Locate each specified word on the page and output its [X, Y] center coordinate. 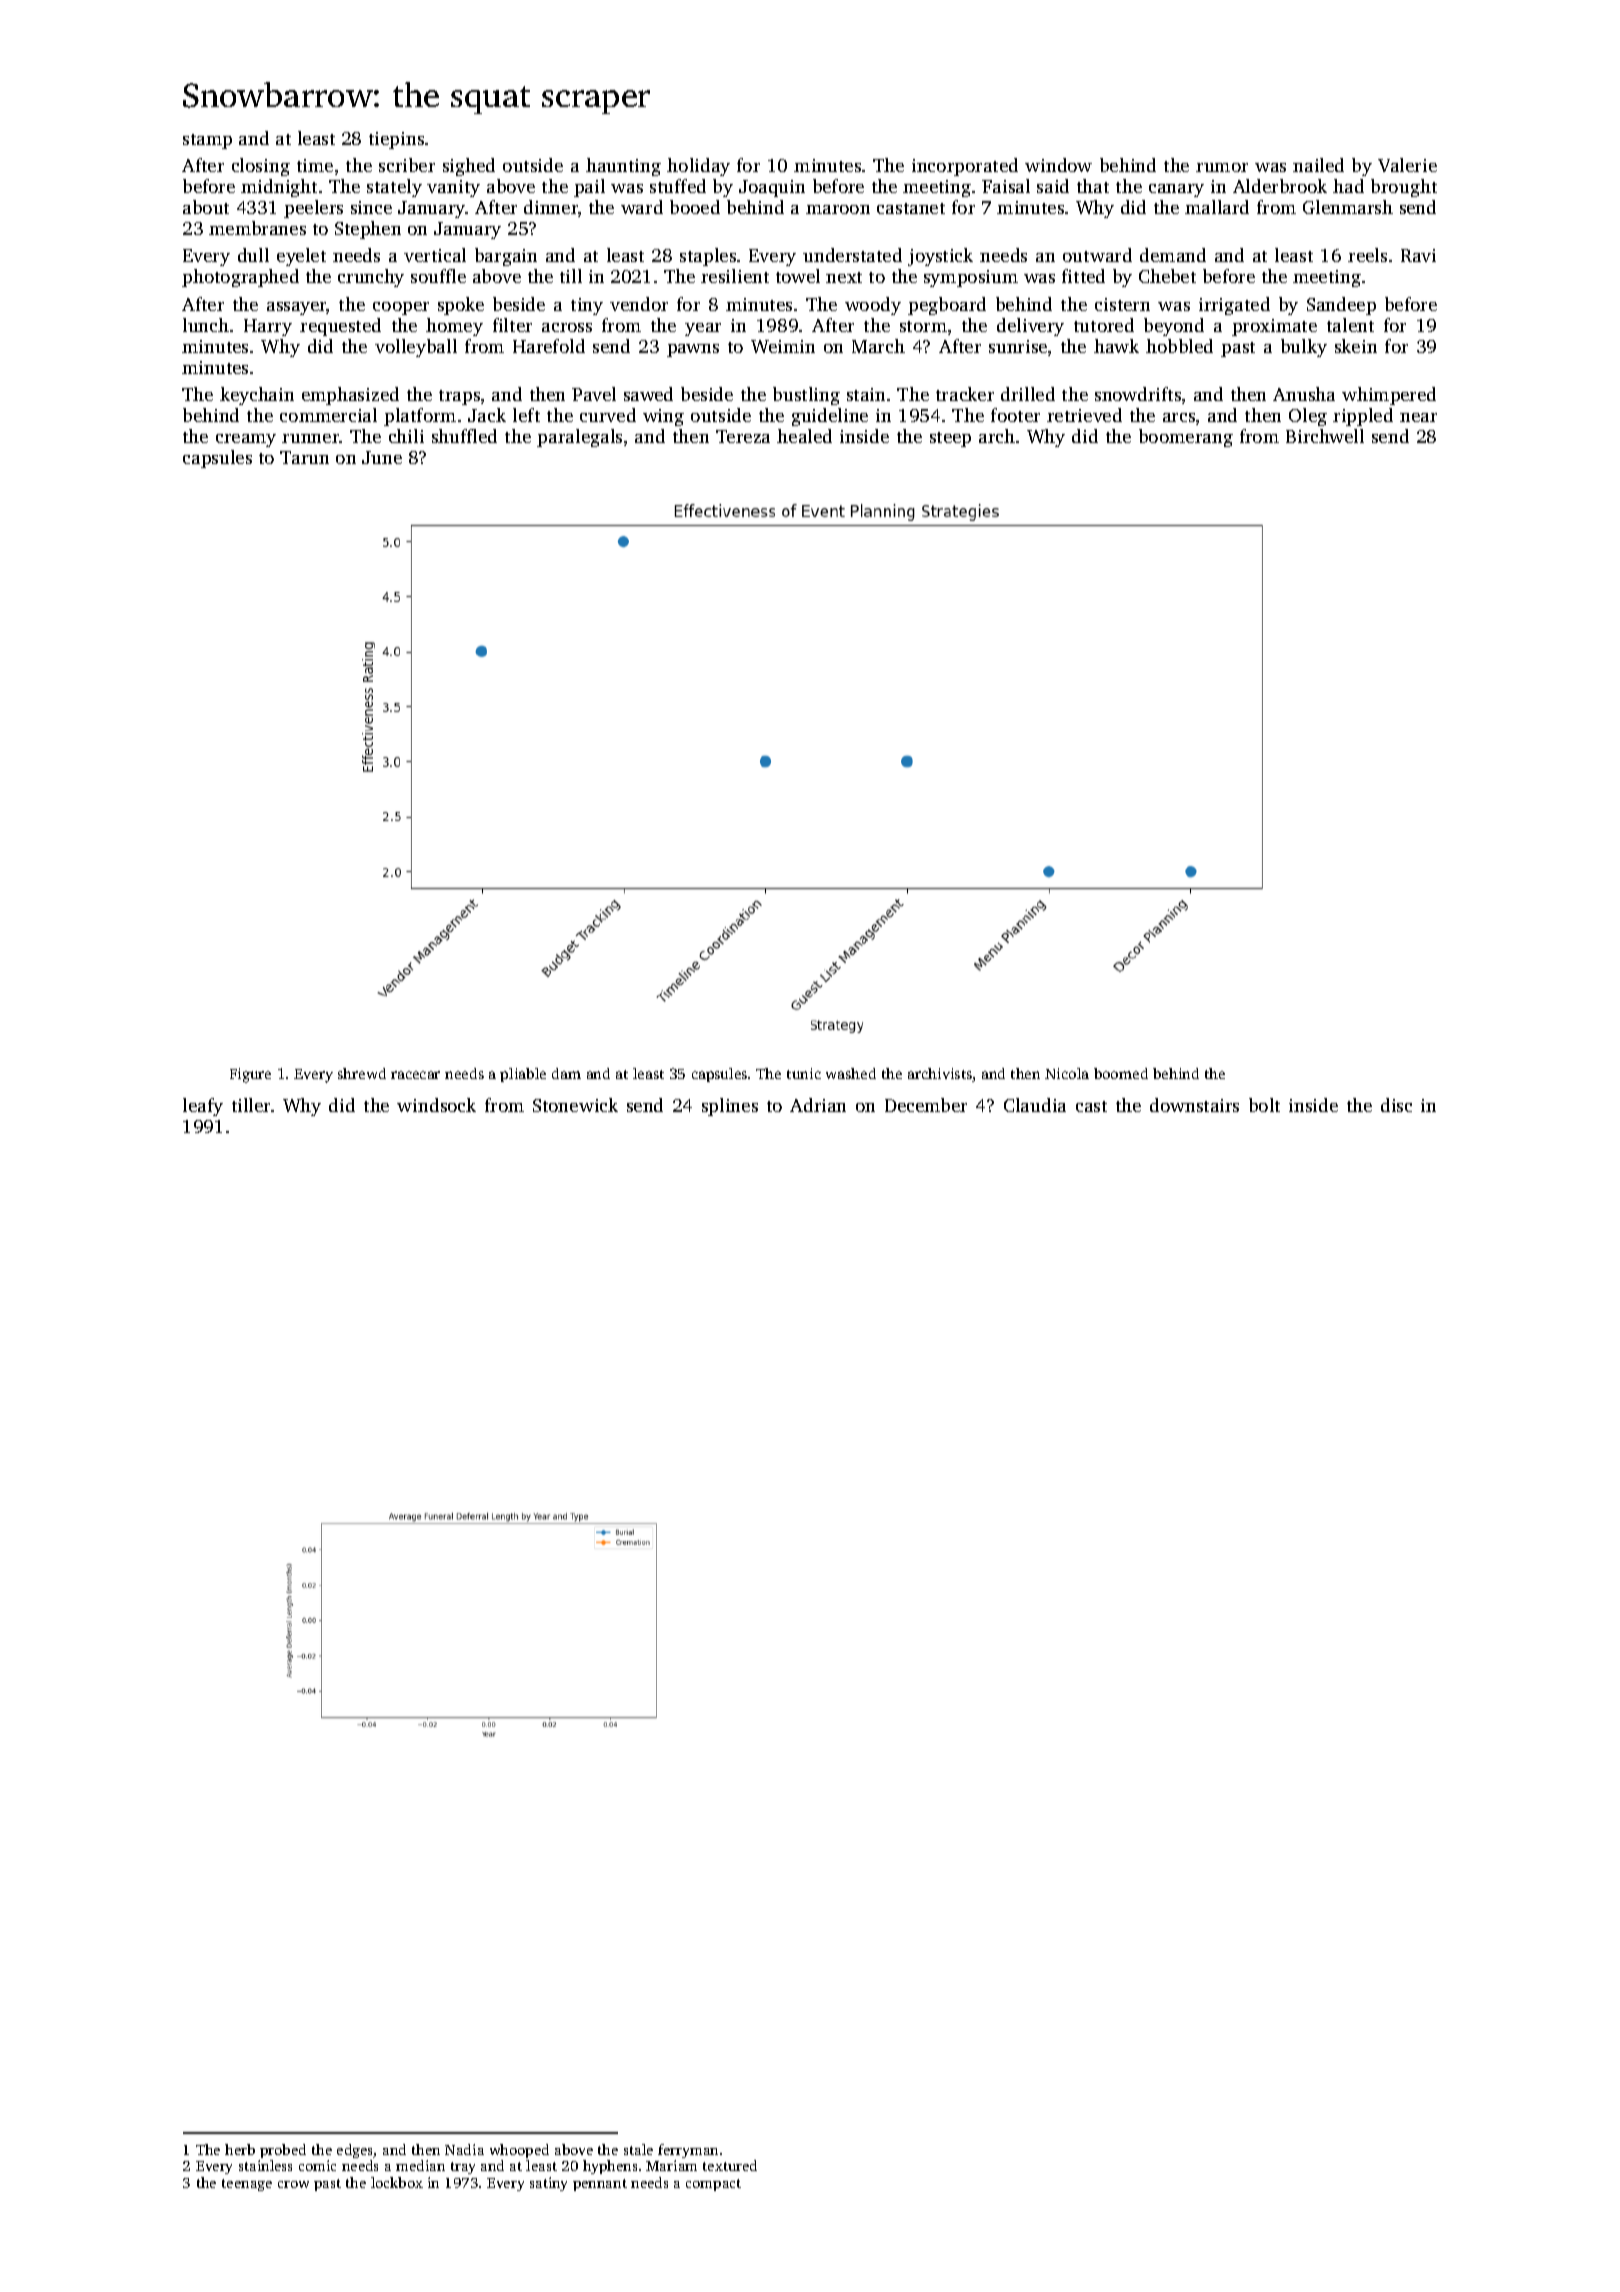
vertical [435, 255]
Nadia [464, 2149]
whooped [519, 2151]
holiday [698, 167]
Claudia [1035, 1105]
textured [730, 2165]
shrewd [362, 1073]
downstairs [1194, 1105]
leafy [203, 1107]
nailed [1318, 165]
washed [851, 1073]
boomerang [1186, 438]
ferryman [688, 2151]
